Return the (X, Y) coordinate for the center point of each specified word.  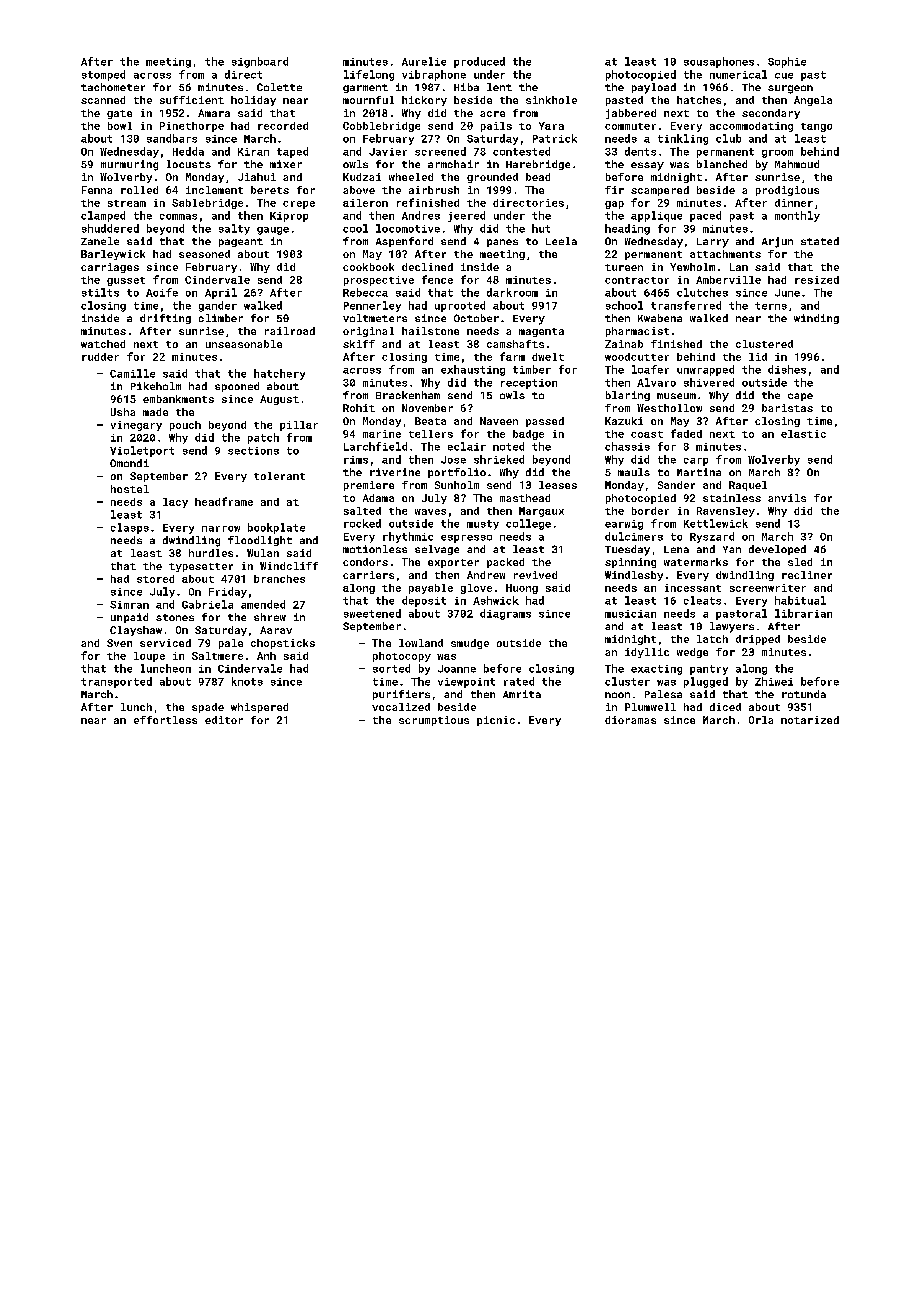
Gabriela (207, 604)
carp (696, 462)
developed (777, 550)
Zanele (100, 241)
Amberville (728, 280)
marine (382, 434)
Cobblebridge (381, 127)
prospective (379, 281)
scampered (660, 191)
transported (116, 682)
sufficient (192, 100)
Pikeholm (156, 386)
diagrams (505, 614)
